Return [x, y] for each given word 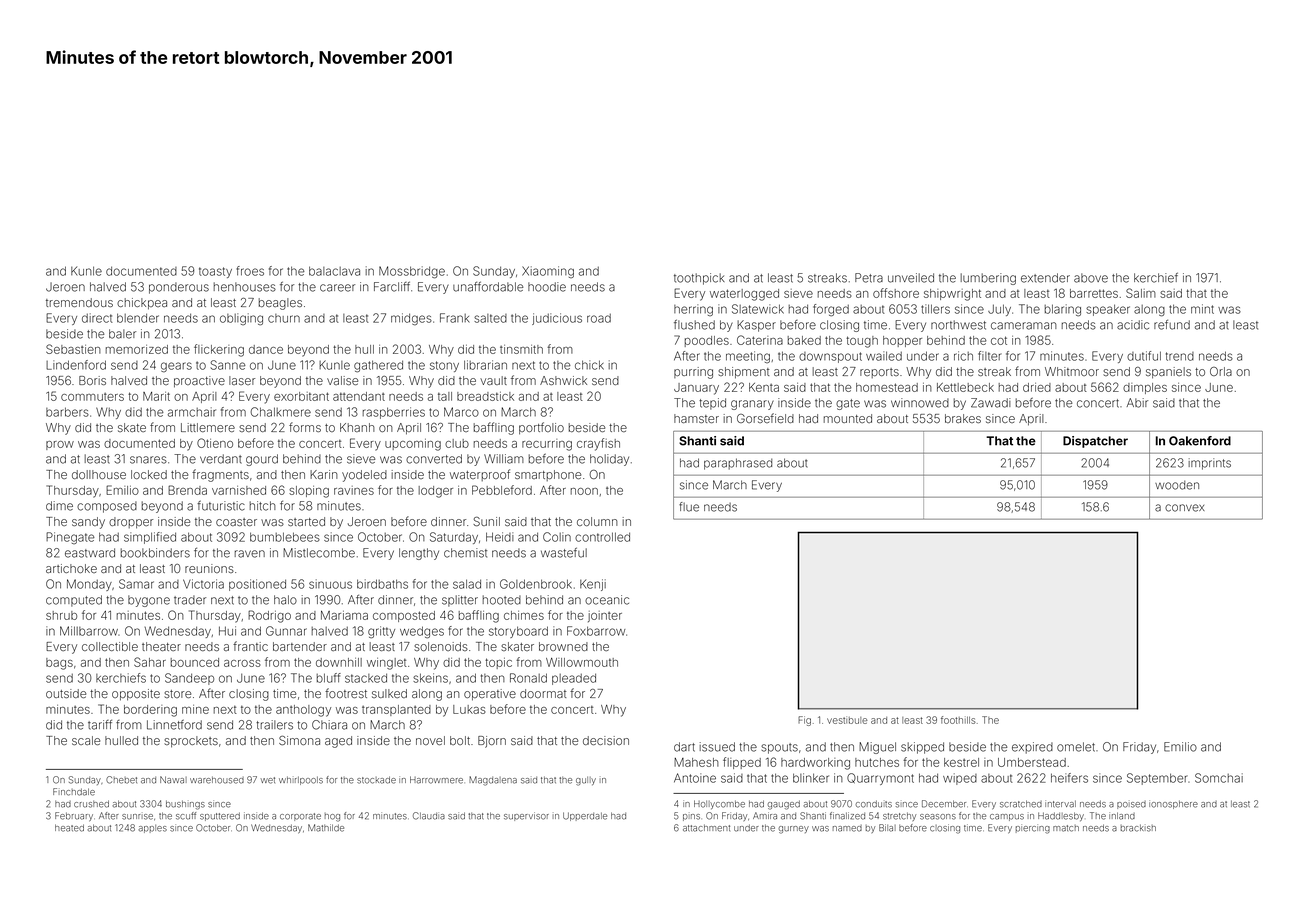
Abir [1137, 403]
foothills [958, 720]
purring [693, 373]
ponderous [179, 288]
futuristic [221, 506]
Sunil [486, 521]
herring [693, 310]
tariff [100, 725]
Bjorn [492, 742]
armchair [192, 412]
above [1091, 278]
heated [69, 828]
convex [1185, 508]
